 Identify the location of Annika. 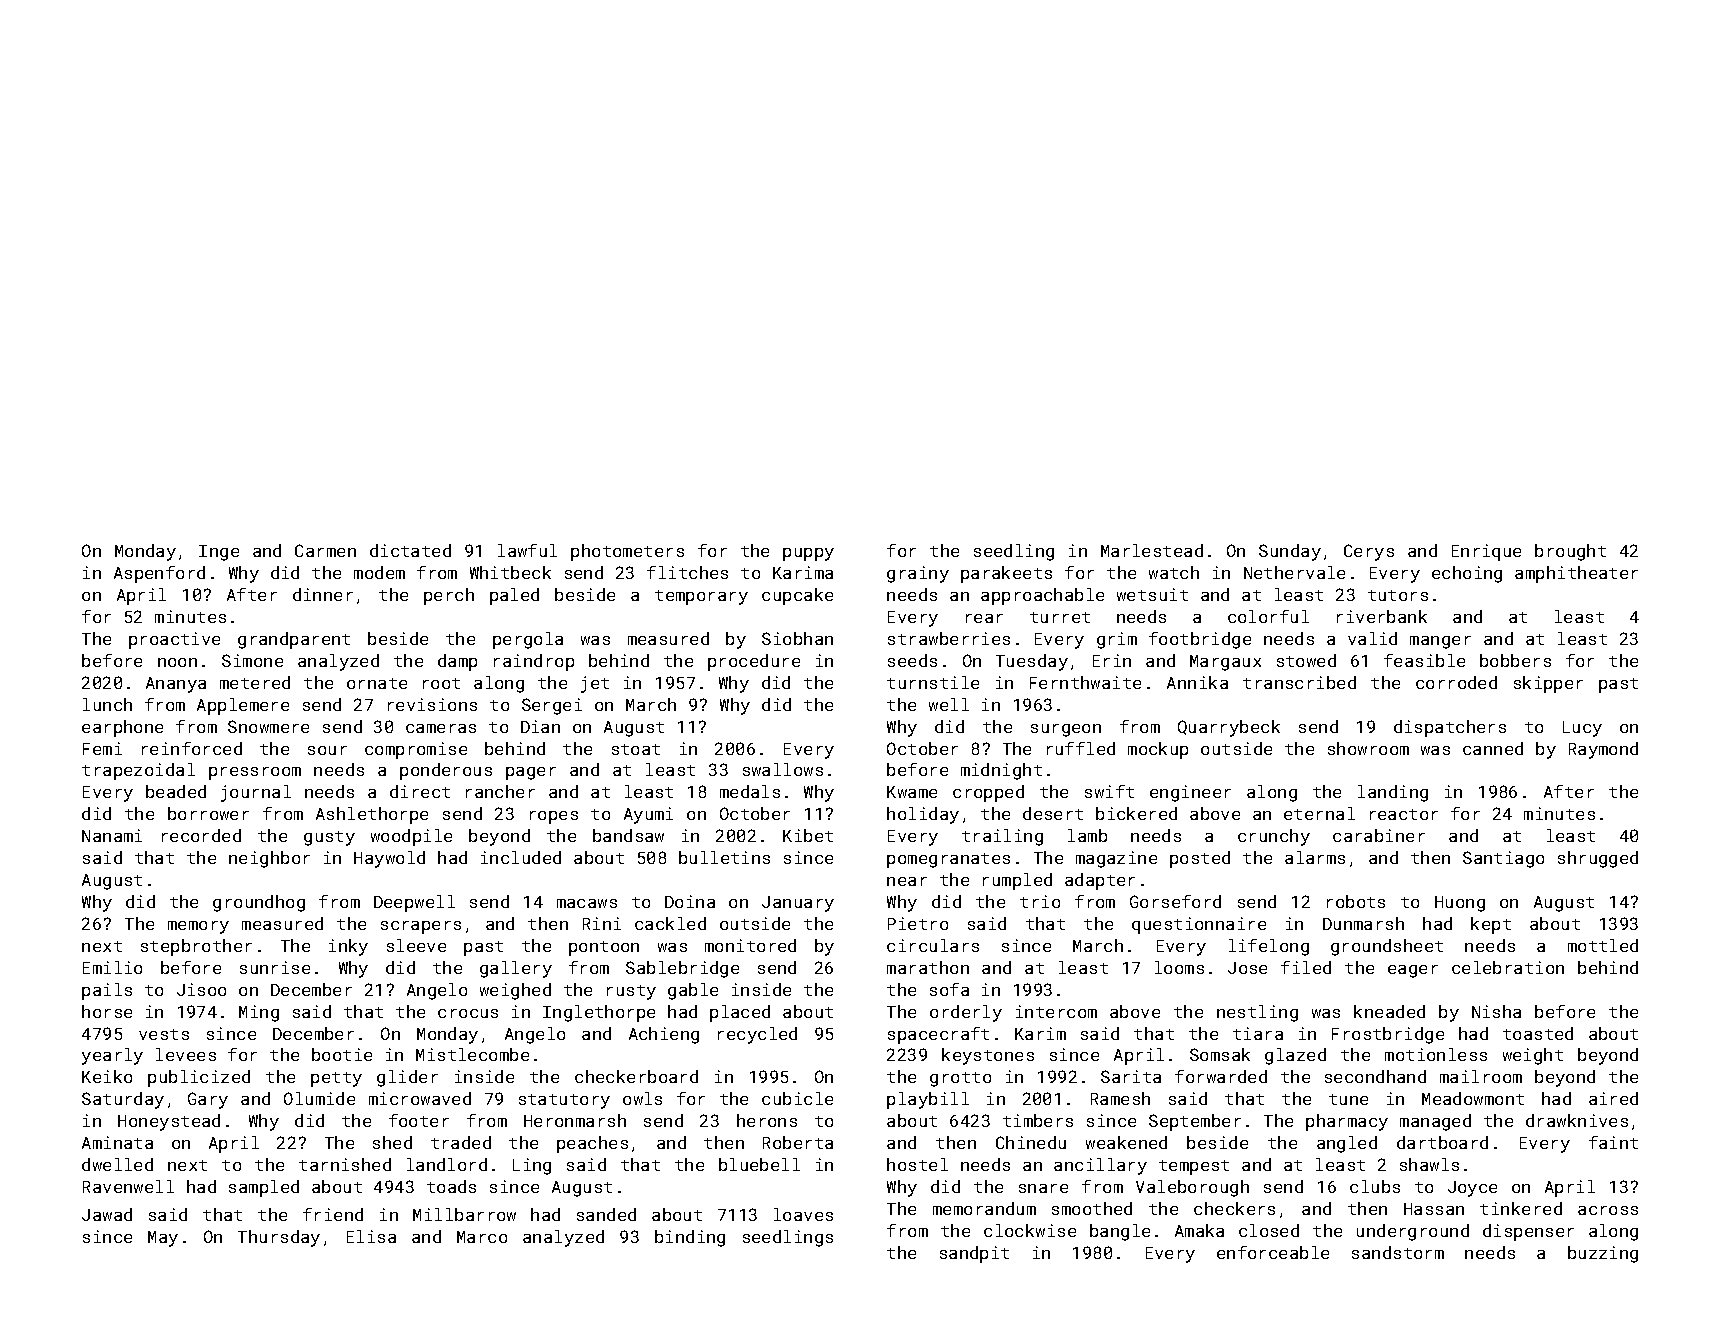
(1197, 682).
